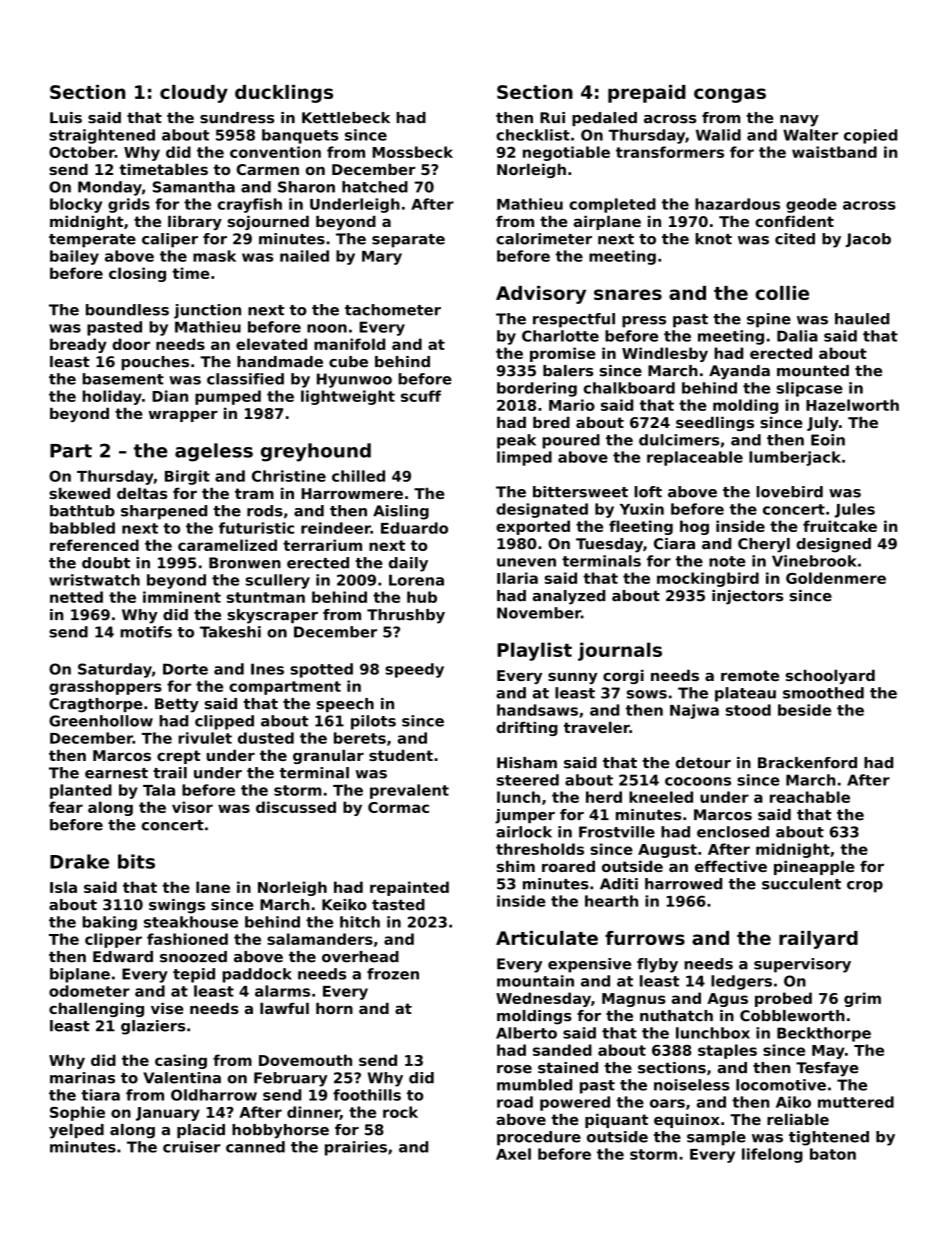  Describe the element at coordinates (830, 677) in the screenshot. I see `schoolyard` at that location.
